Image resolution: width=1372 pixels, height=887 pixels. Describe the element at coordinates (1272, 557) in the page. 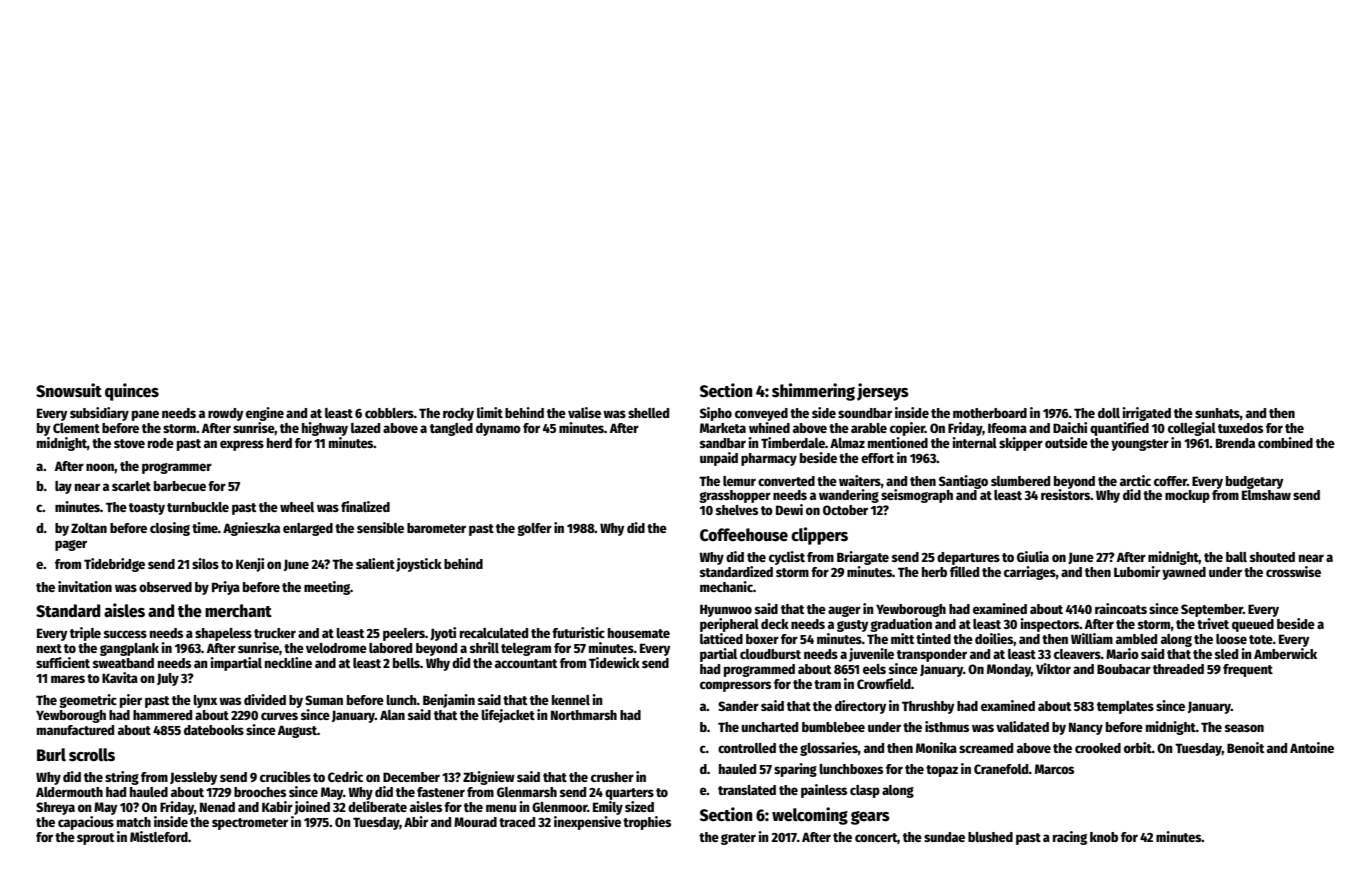

I see `shouted` at that location.
